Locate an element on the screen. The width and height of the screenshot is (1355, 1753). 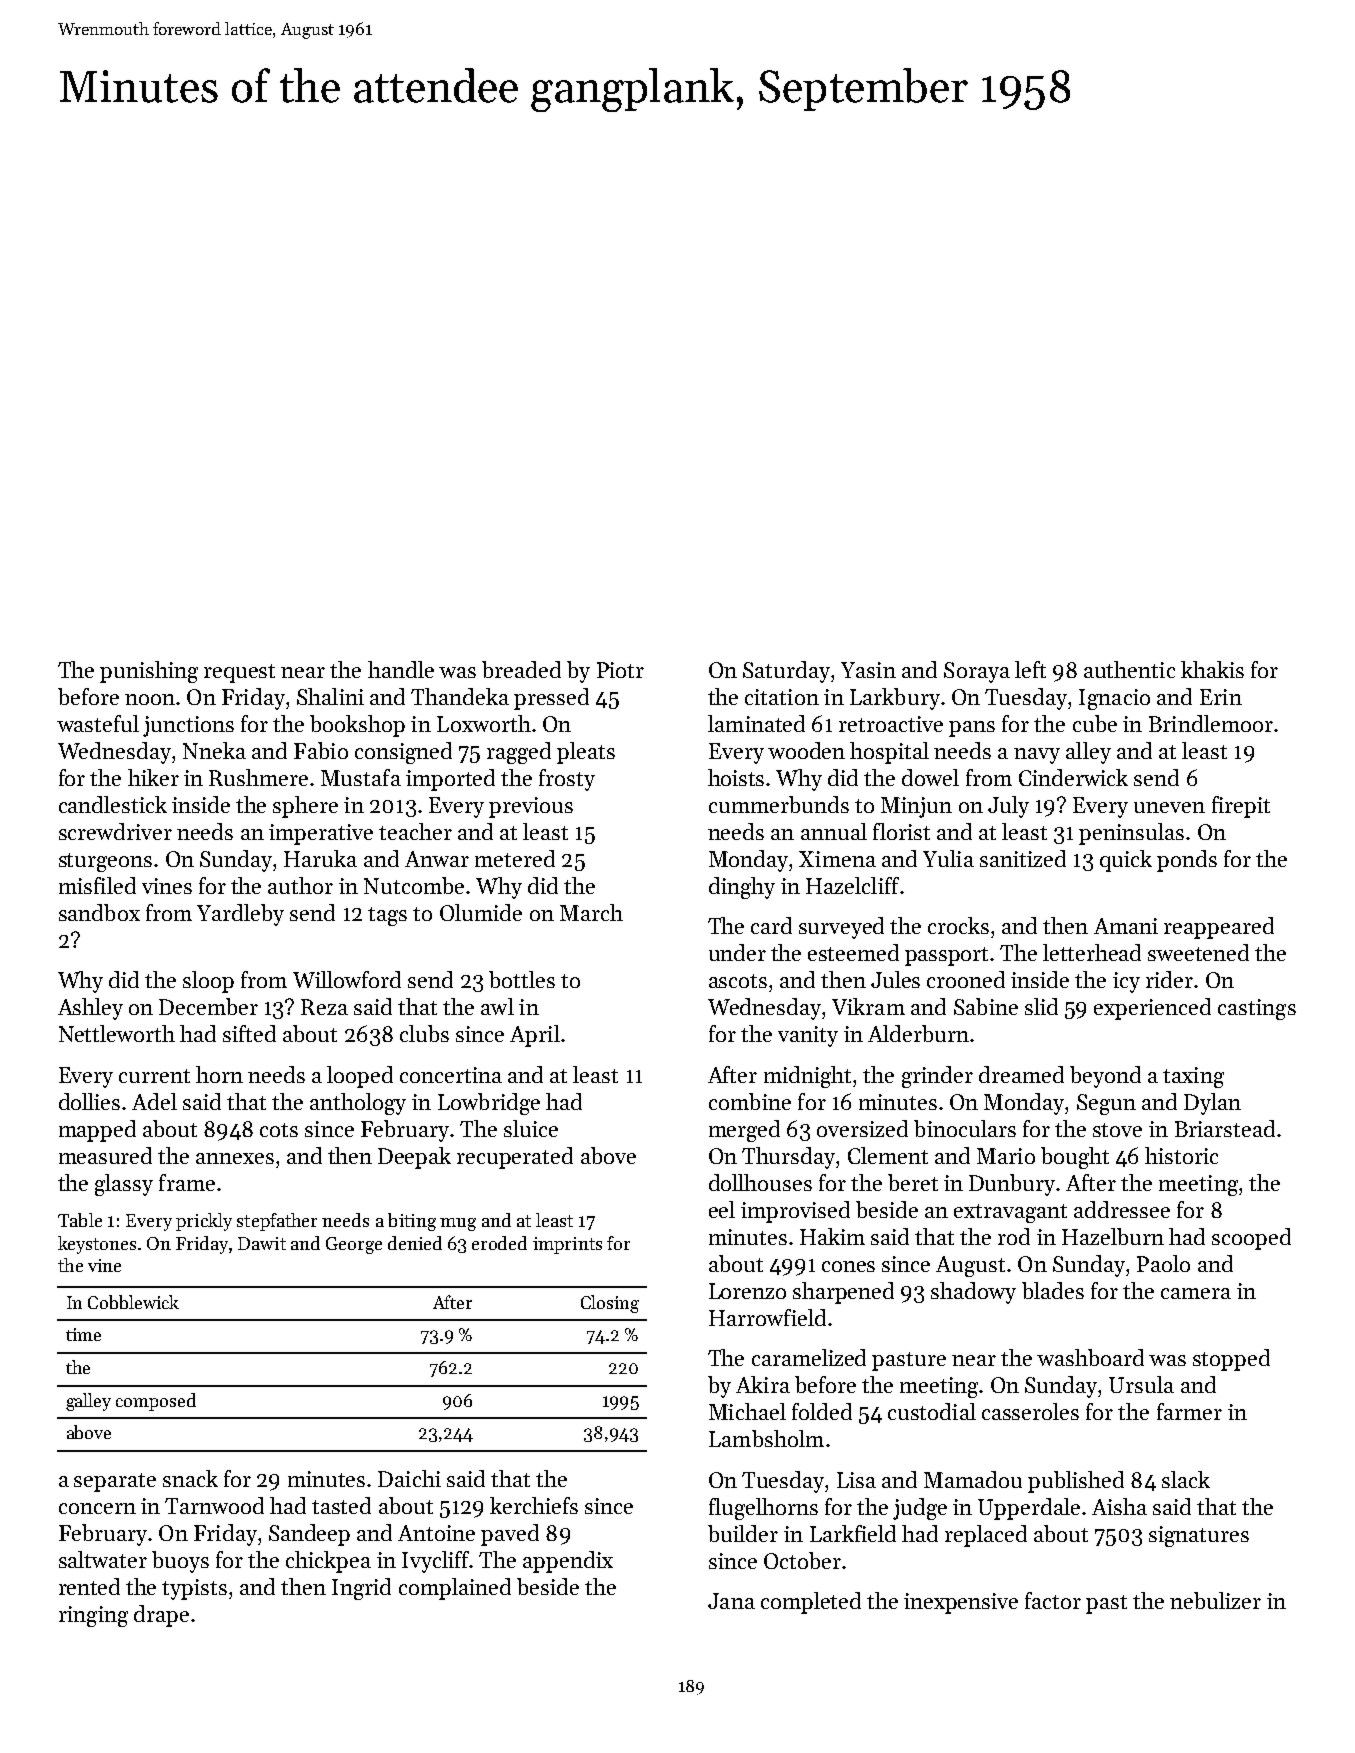
left is located at coordinates (1030, 669).
